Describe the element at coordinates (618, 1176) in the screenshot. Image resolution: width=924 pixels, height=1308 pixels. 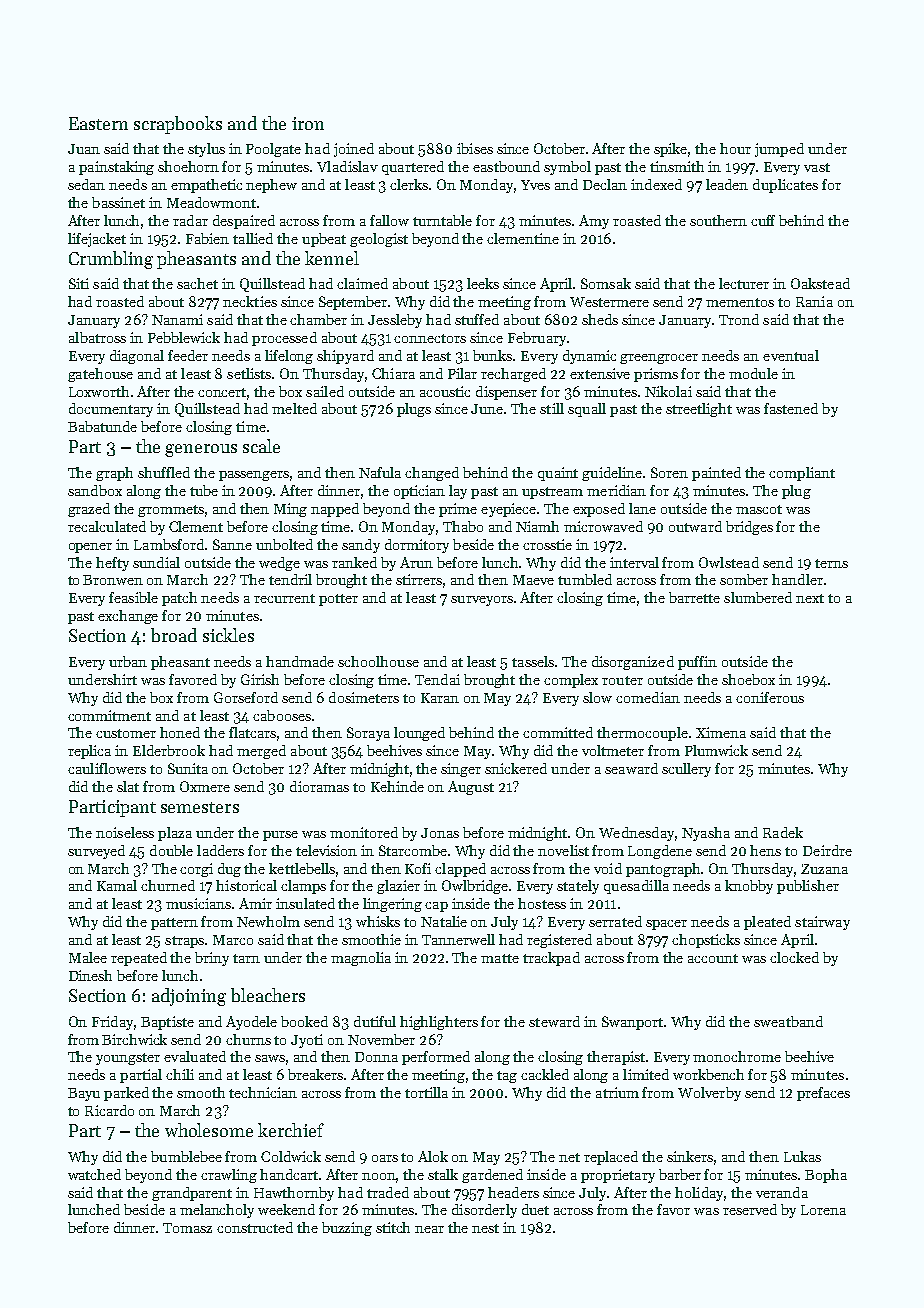
I see `proprietary` at that location.
